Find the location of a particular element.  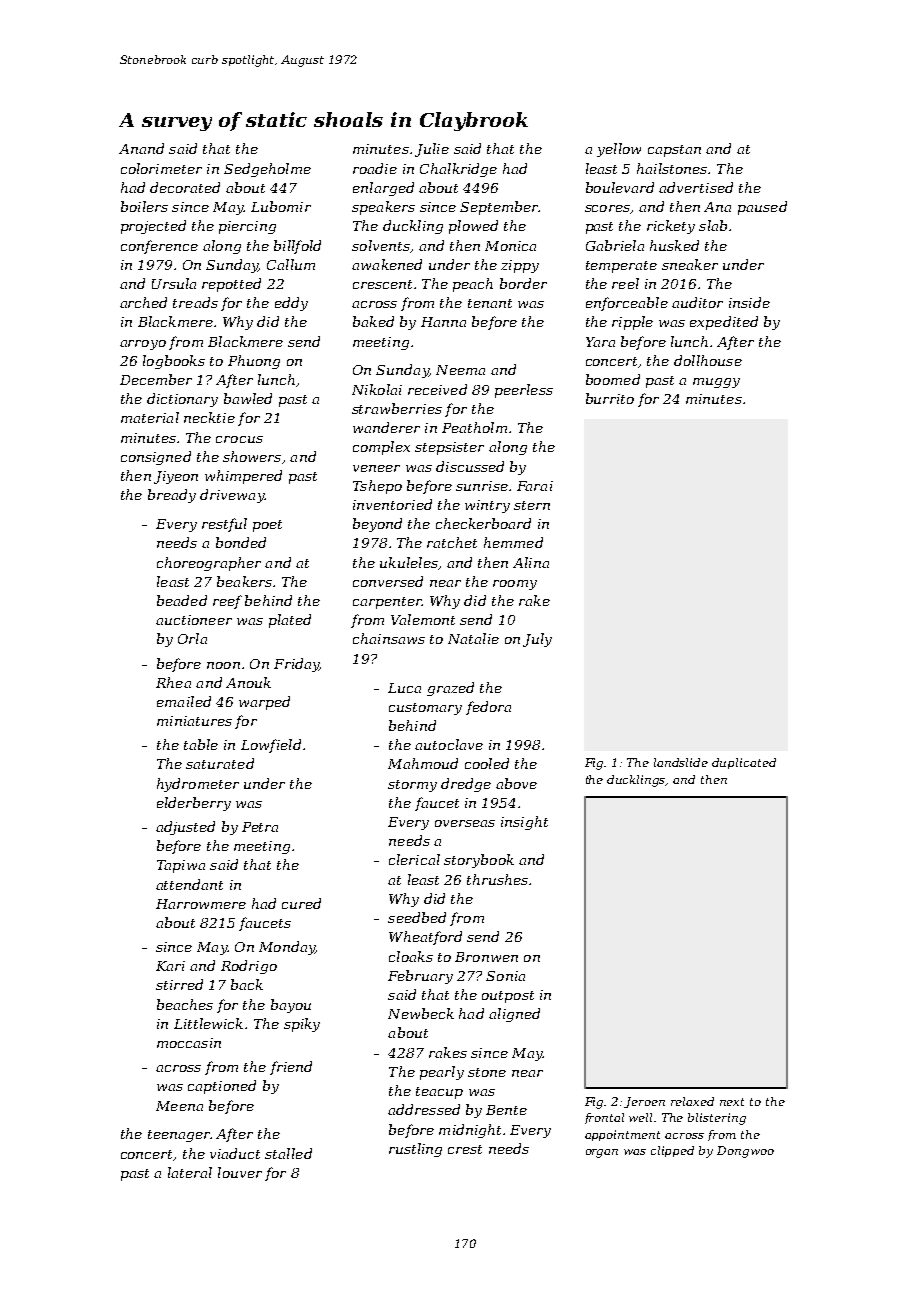

Luca is located at coordinates (404, 688).
